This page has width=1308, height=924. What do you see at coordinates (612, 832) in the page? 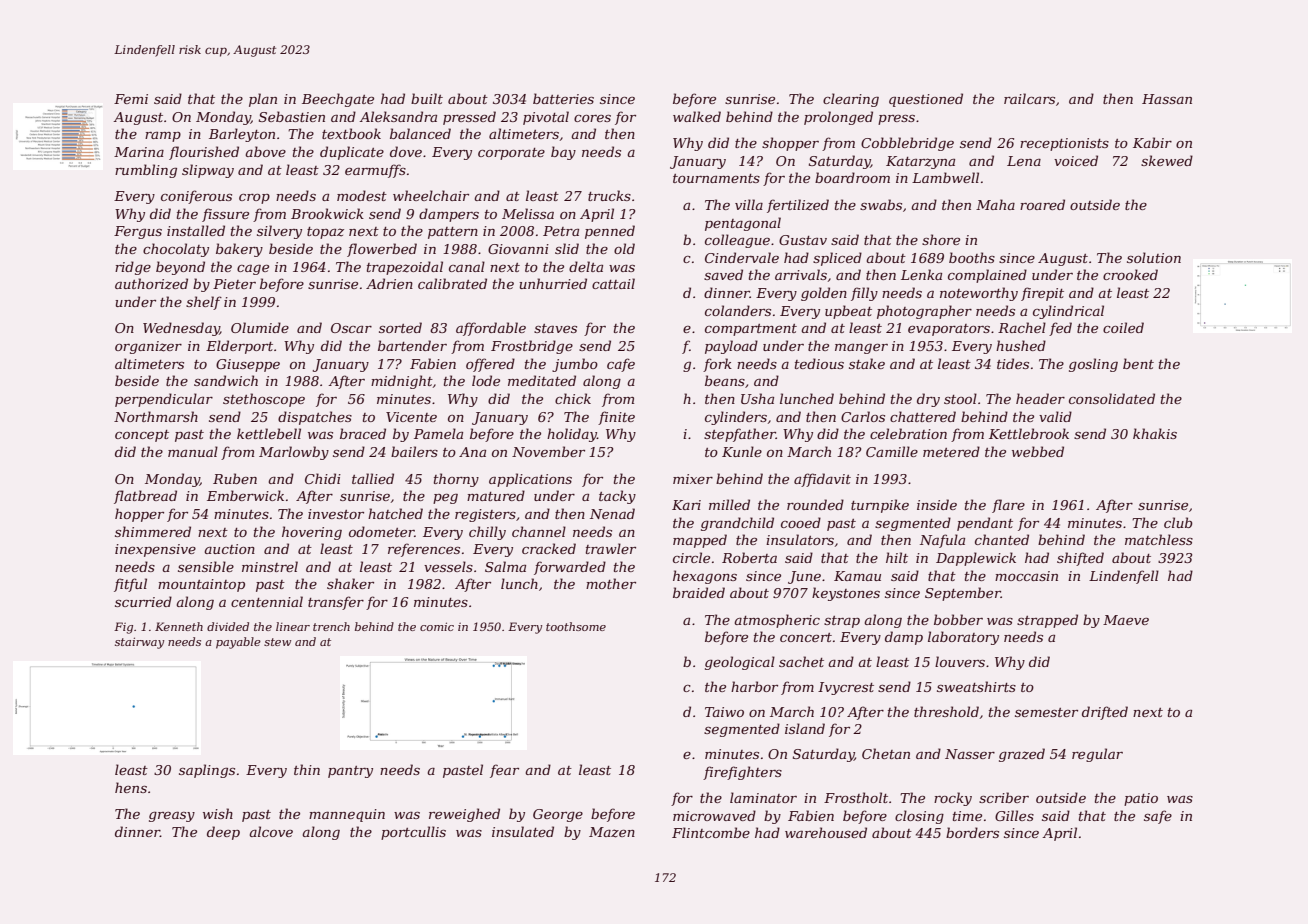
I see `Mazen` at bounding box center [612, 832].
